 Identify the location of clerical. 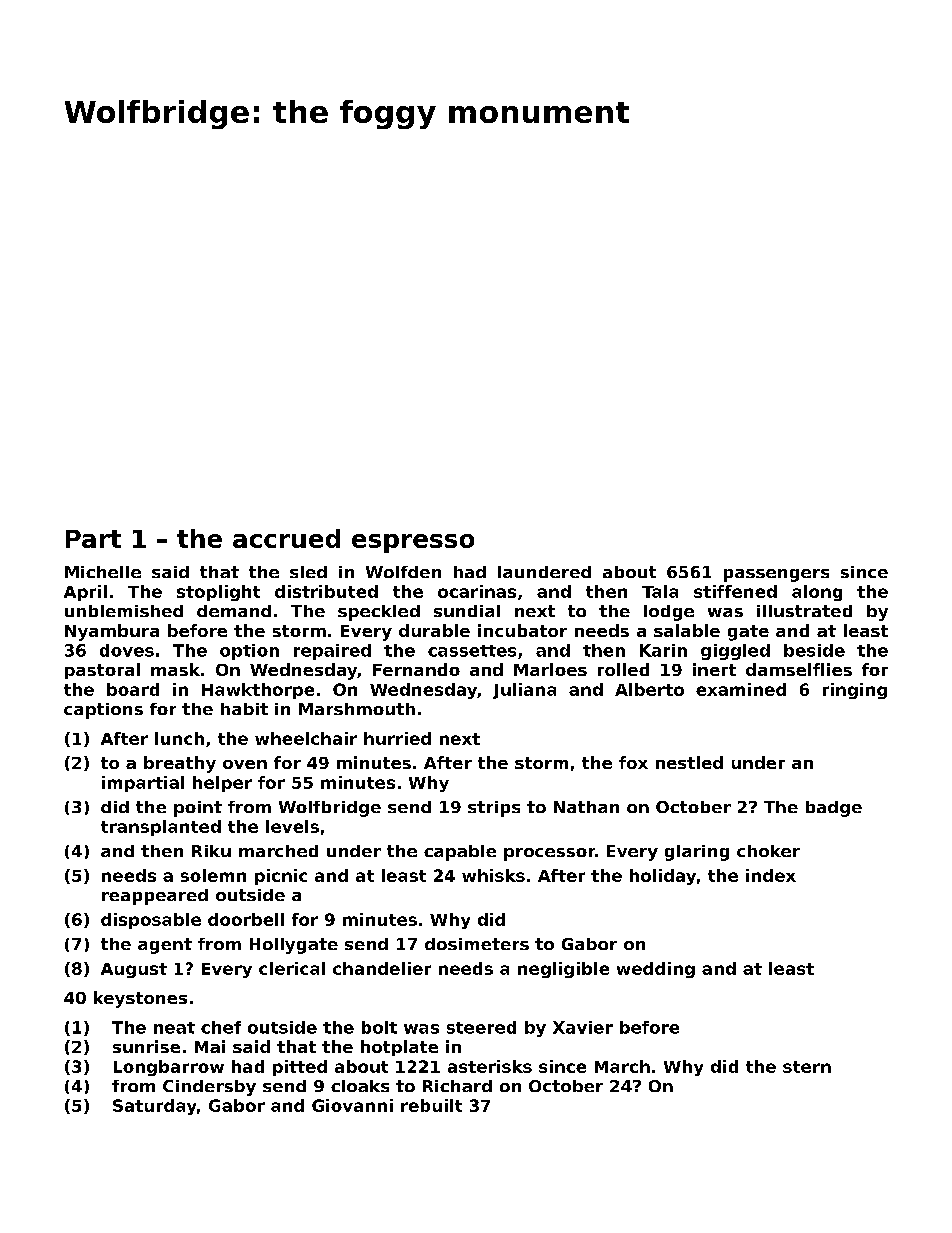
(292, 968).
